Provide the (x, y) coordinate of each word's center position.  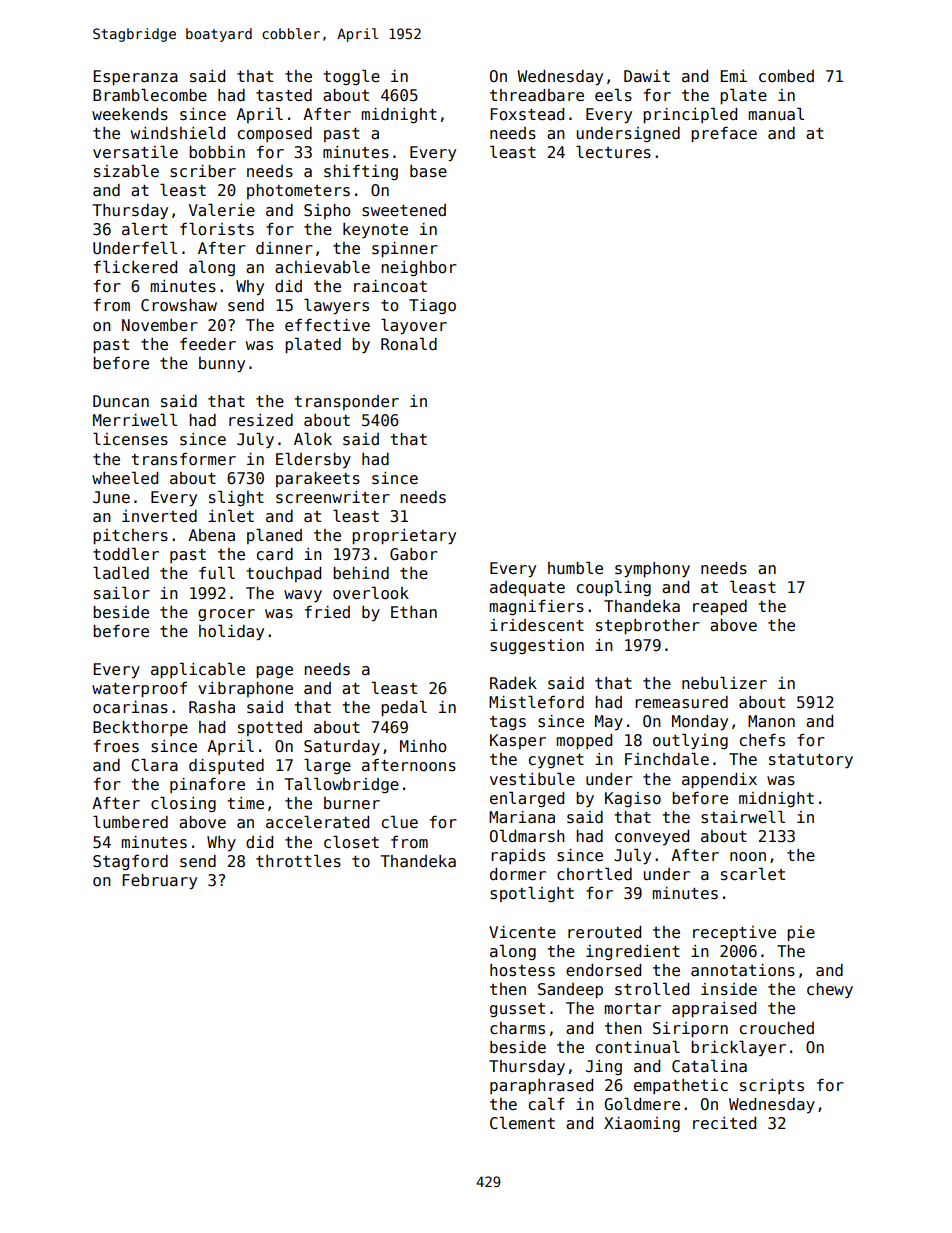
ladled (121, 572)
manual (776, 113)
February (159, 882)
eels (613, 94)
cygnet (556, 761)
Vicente (522, 932)
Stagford (130, 862)
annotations (743, 970)
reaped (720, 607)
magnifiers (537, 607)
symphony (652, 570)
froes (116, 746)
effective (327, 325)
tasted (284, 95)
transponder (346, 402)
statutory (811, 761)
